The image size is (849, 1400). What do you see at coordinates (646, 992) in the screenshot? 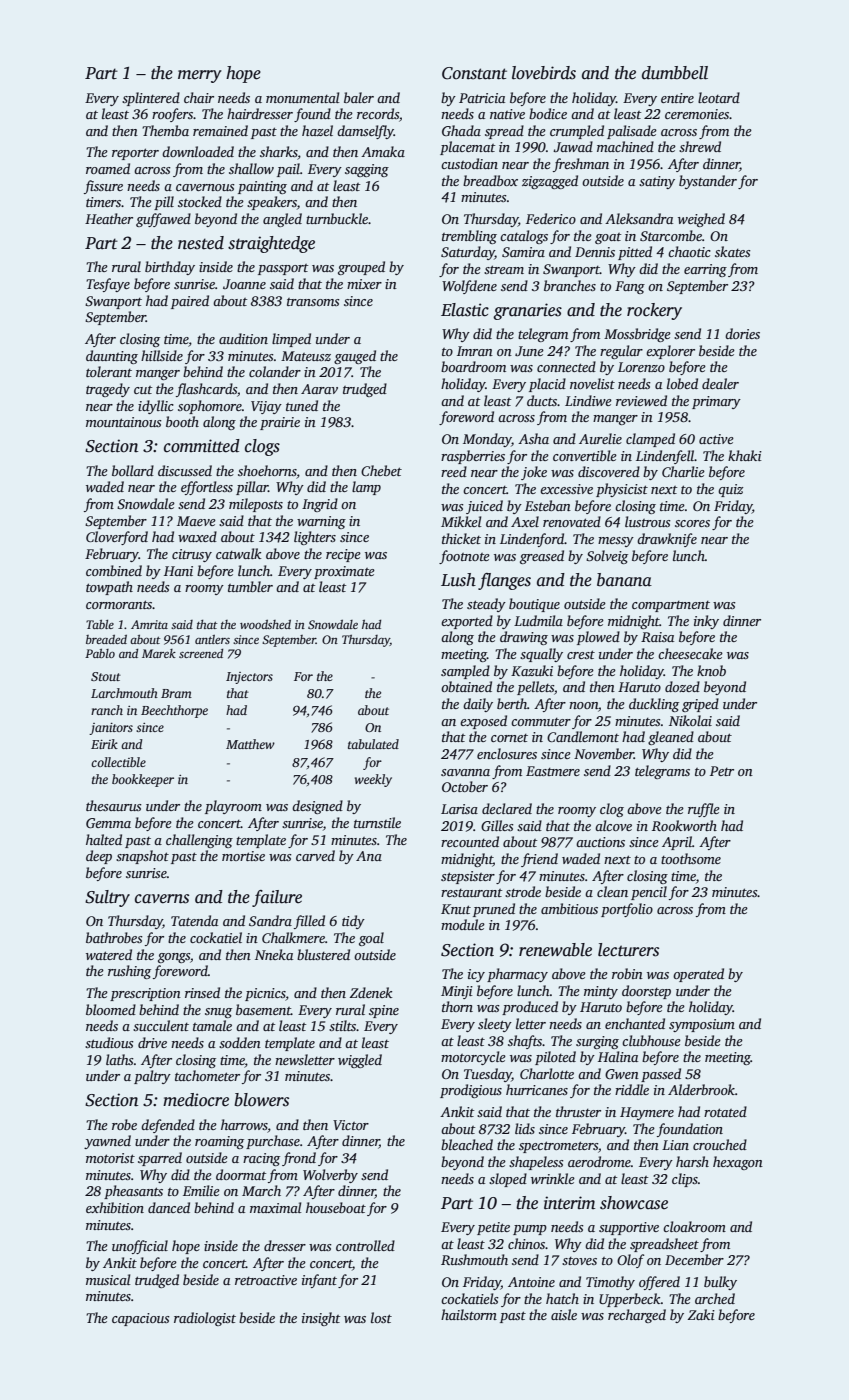
I see `doorstep` at bounding box center [646, 992].
